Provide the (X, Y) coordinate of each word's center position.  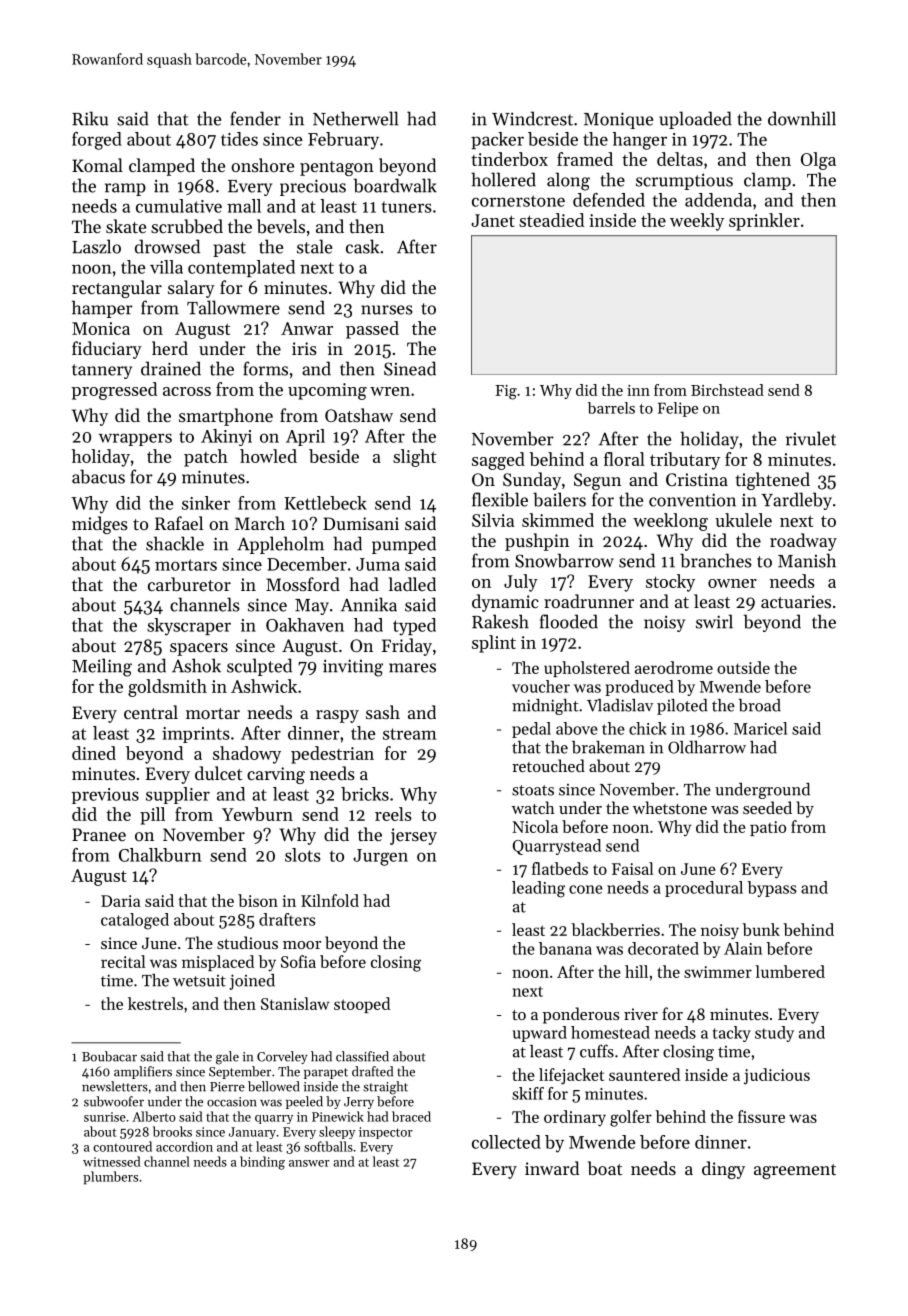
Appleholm (280, 545)
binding (262, 1163)
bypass (771, 889)
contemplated (241, 268)
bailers (559, 499)
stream (409, 734)
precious (313, 187)
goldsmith (167, 688)
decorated (663, 948)
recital (123, 961)
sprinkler (764, 222)
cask (362, 246)
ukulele (743, 520)
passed (372, 330)
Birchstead (727, 390)
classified (362, 1056)
